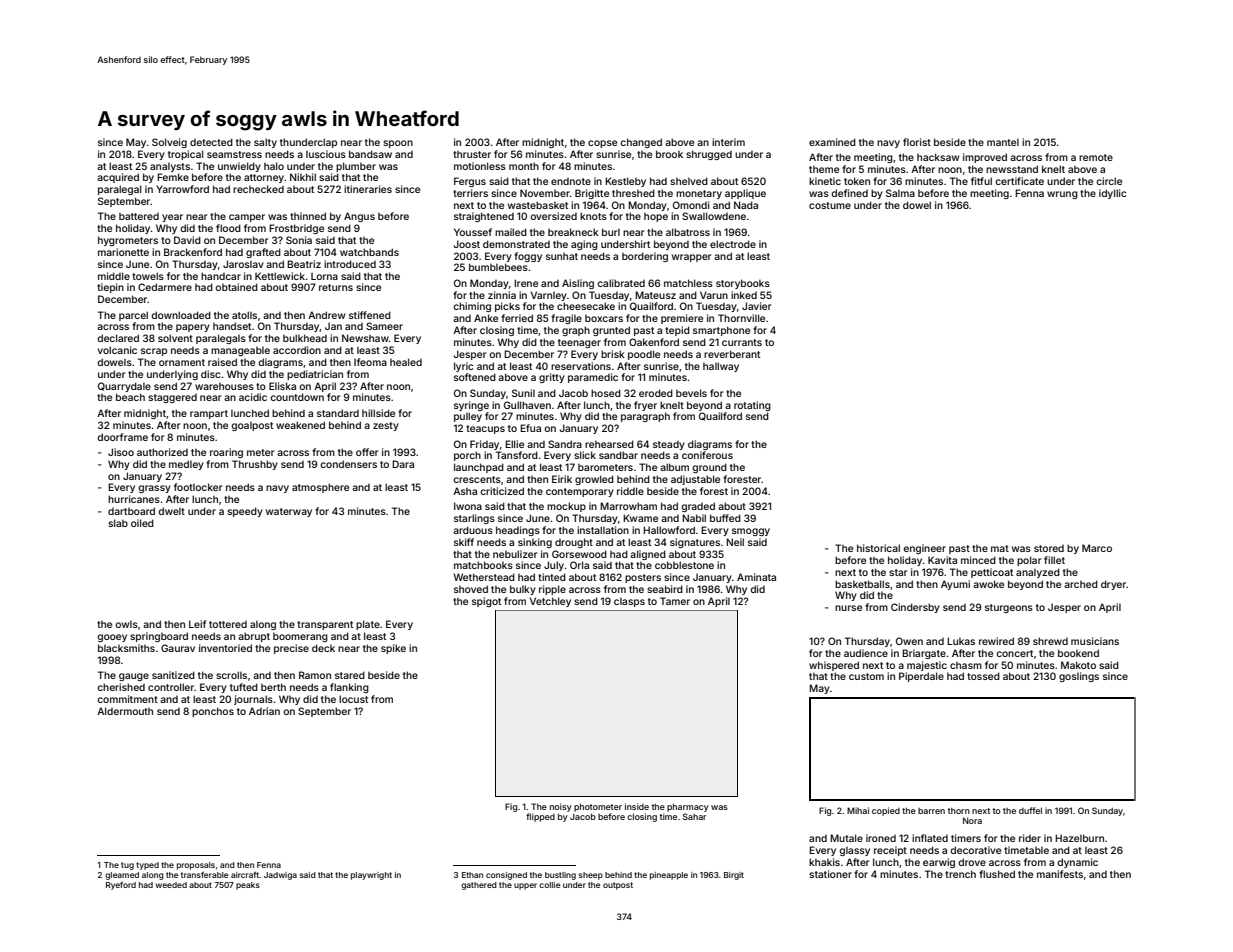 The height and width of the screenshot is (952, 1233). What do you see at coordinates (121, 885) in the screenshot?
I see `Ryeford` at bounding box center [121, 885].
